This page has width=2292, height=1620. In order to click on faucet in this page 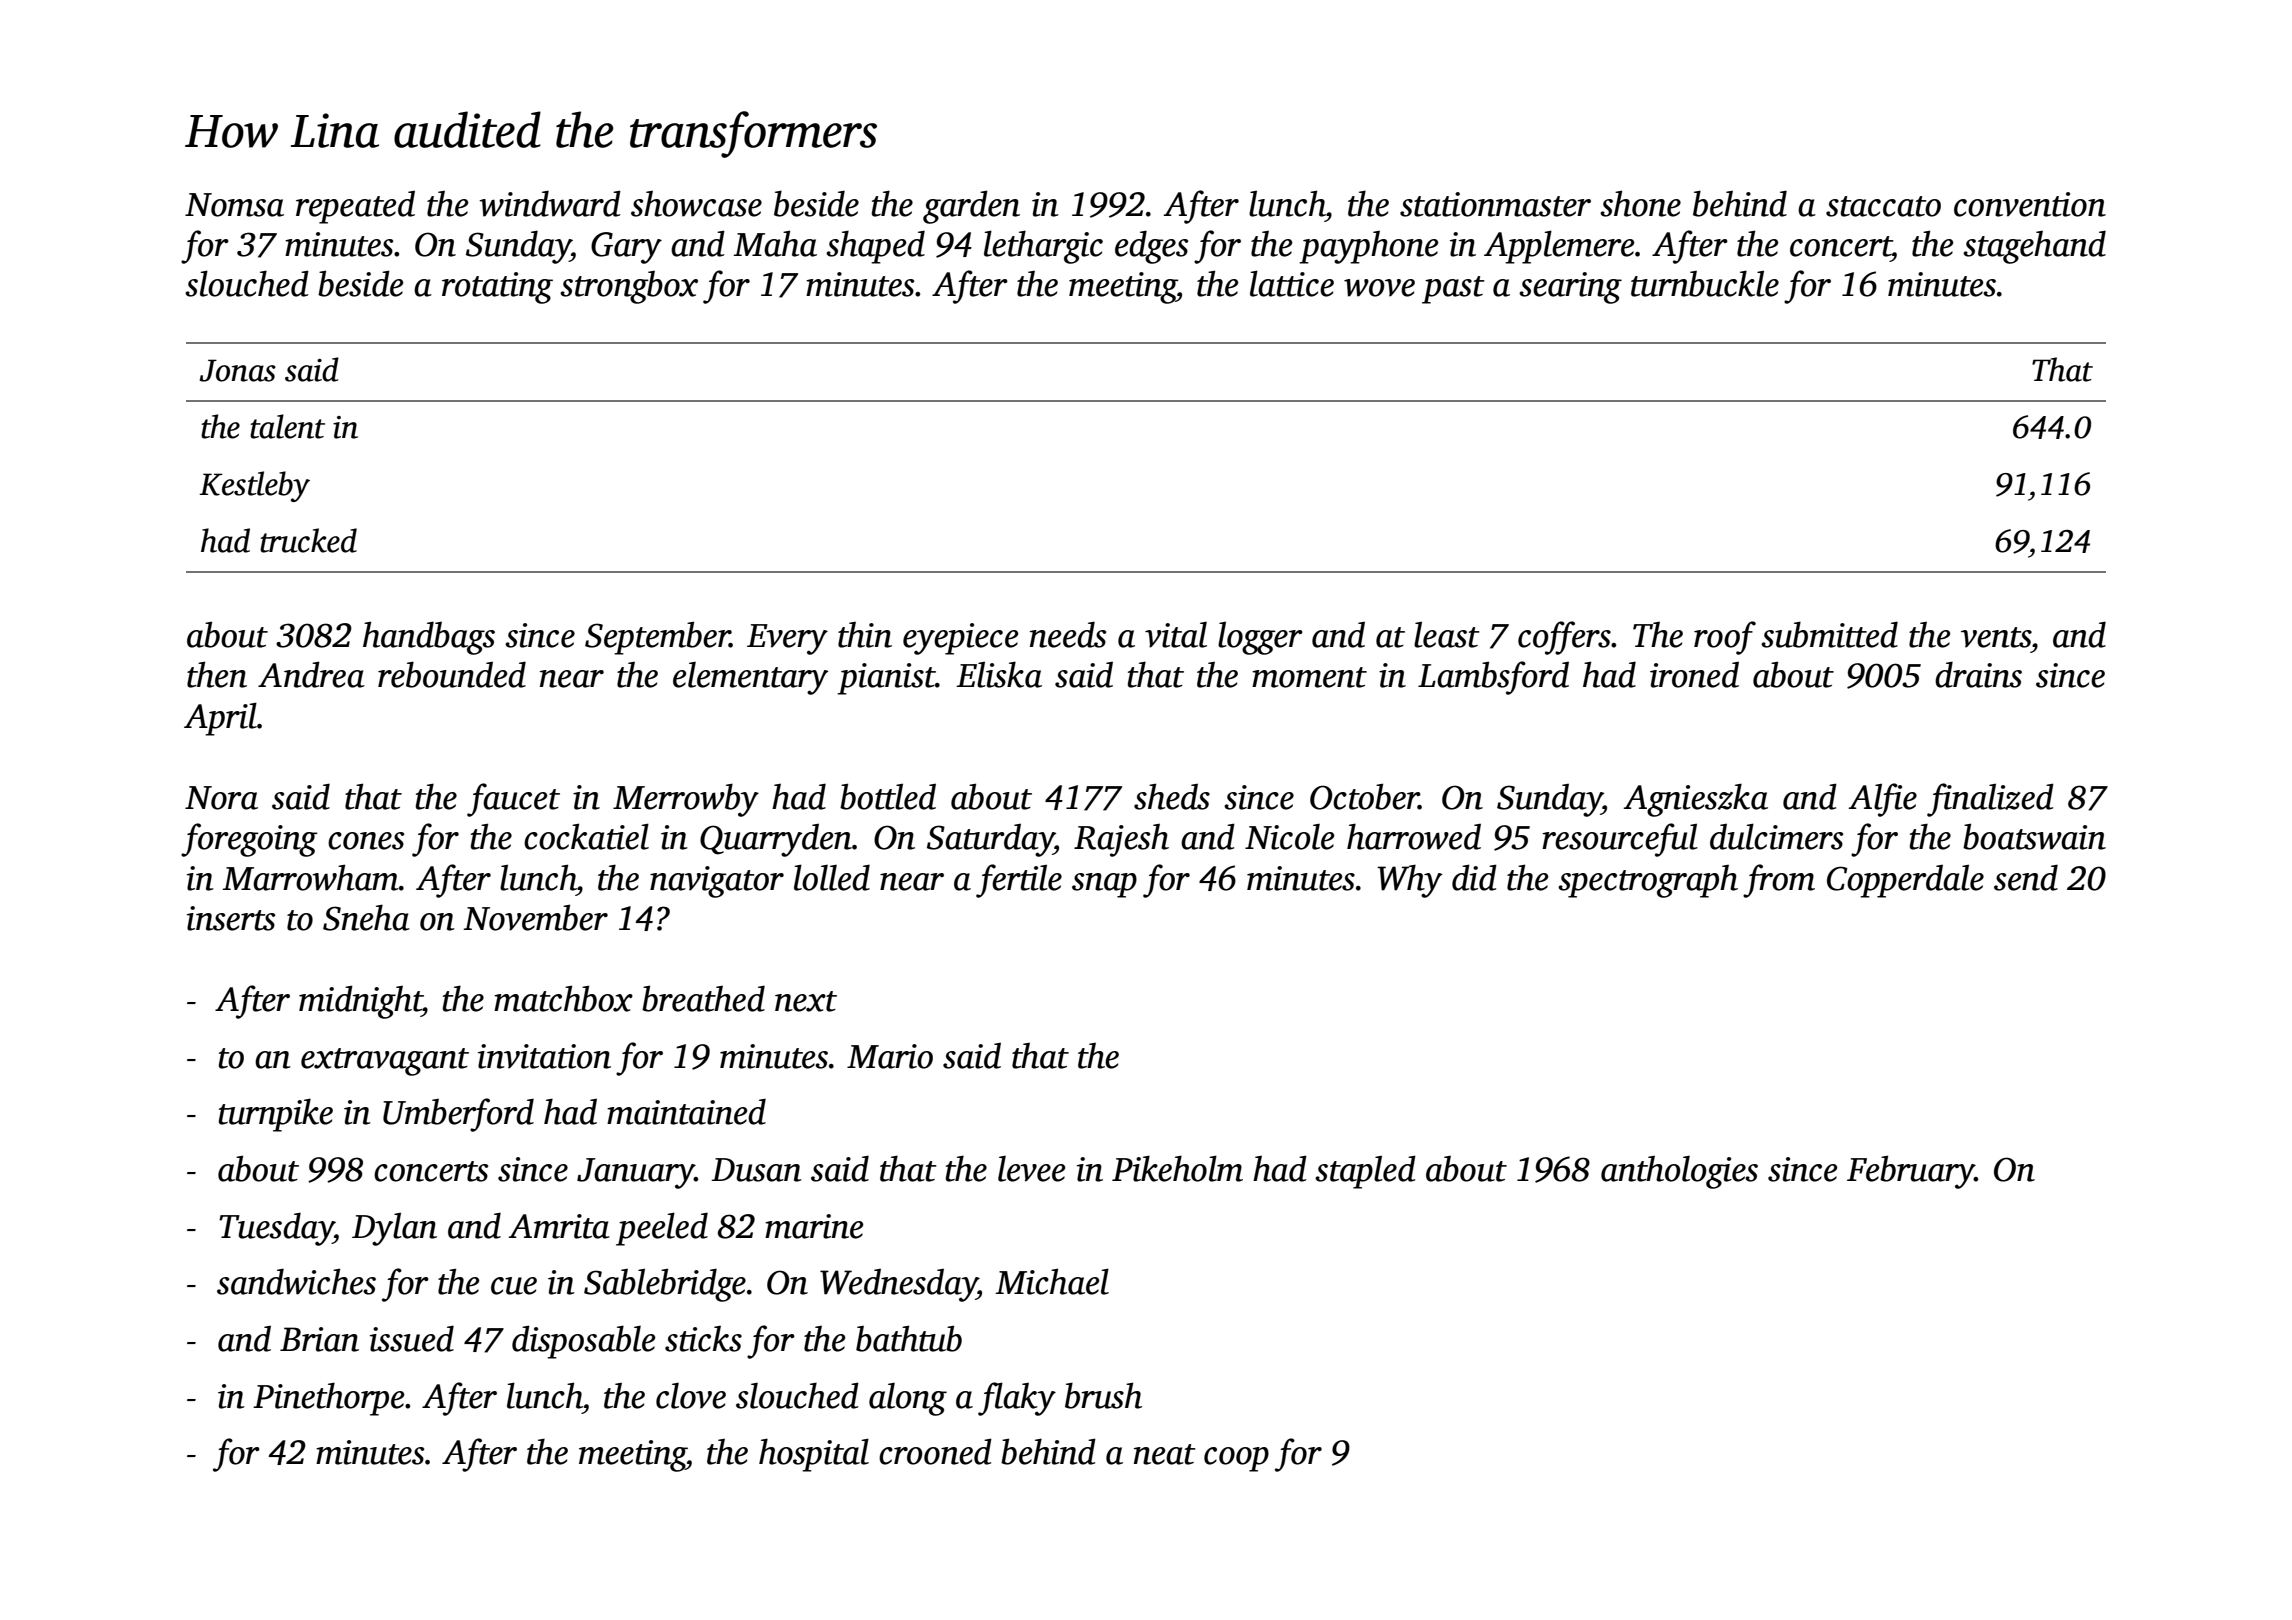, I will do `click(513, 800)`.
